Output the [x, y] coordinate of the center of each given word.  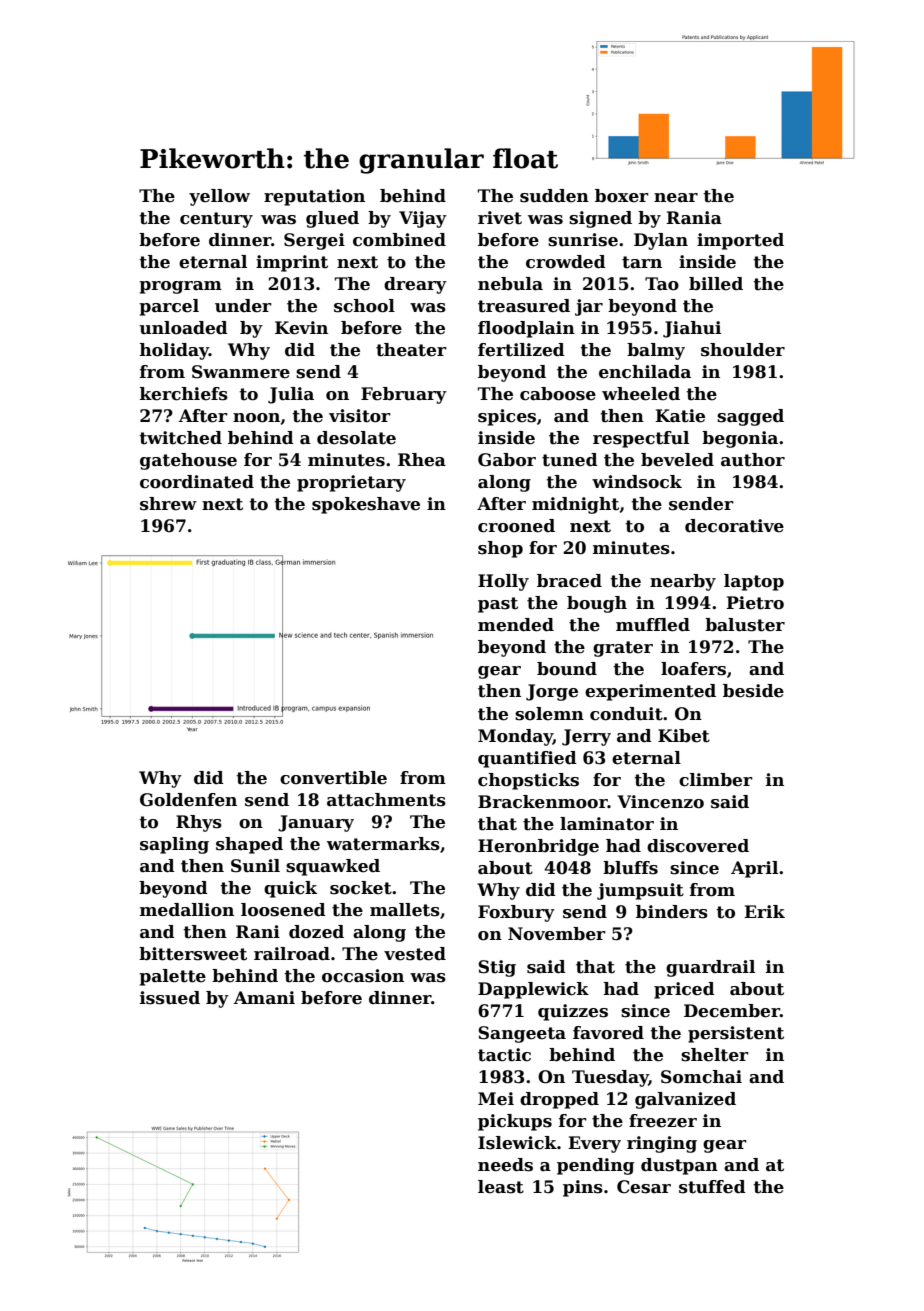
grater [623, 649]
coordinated [197, 482]
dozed [316, 932]
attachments [386, 800]
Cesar [644, 1187]
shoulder [743, 350]
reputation [314, 197]
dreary [415, 285]
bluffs [630, 868]
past [498, 605]
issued [170, 998]
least [501, 1187]
